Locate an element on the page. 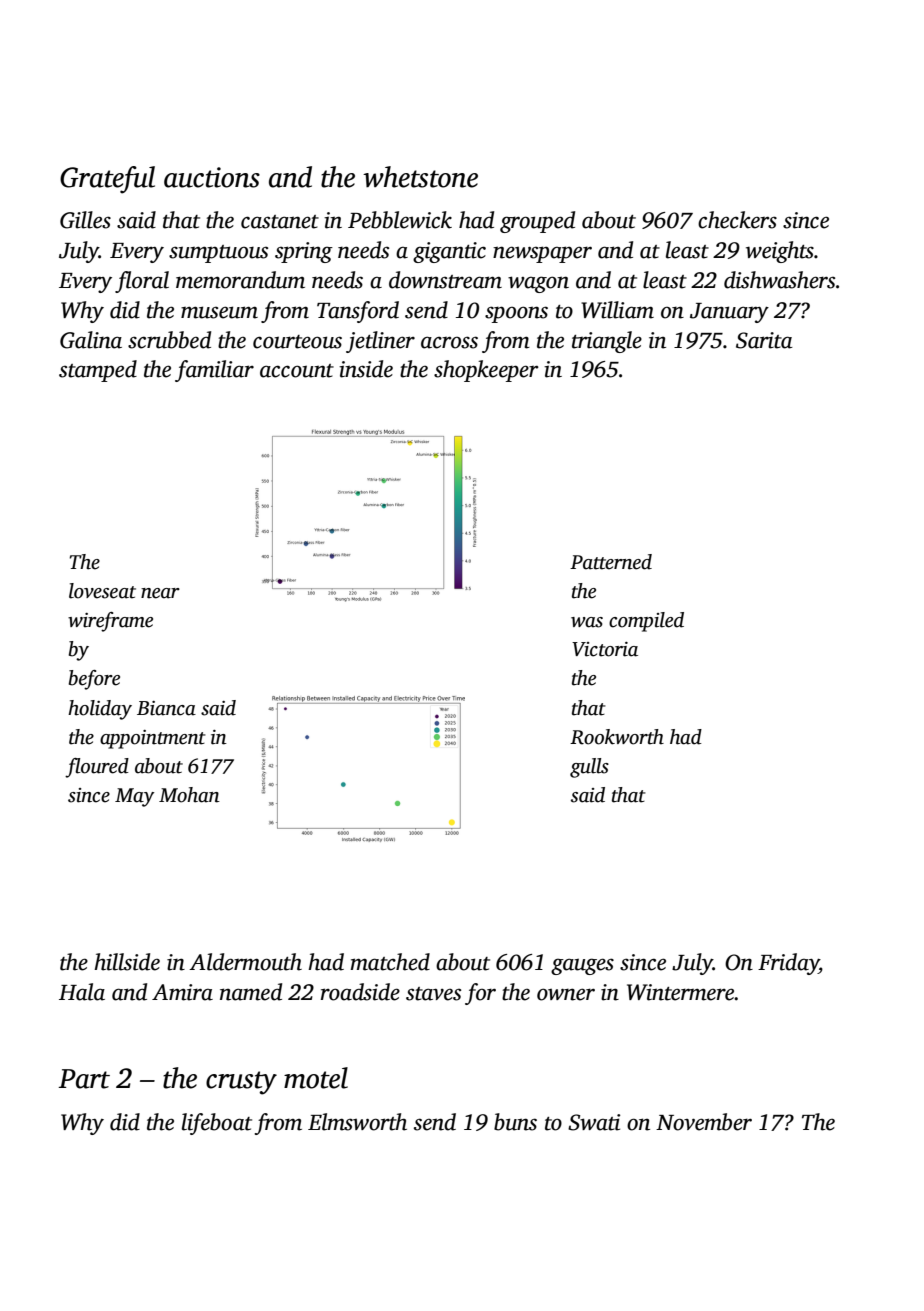 Image resolution: width=924 pixels, height=1311 pixels. checkers is located at coordinates (737, 220).
